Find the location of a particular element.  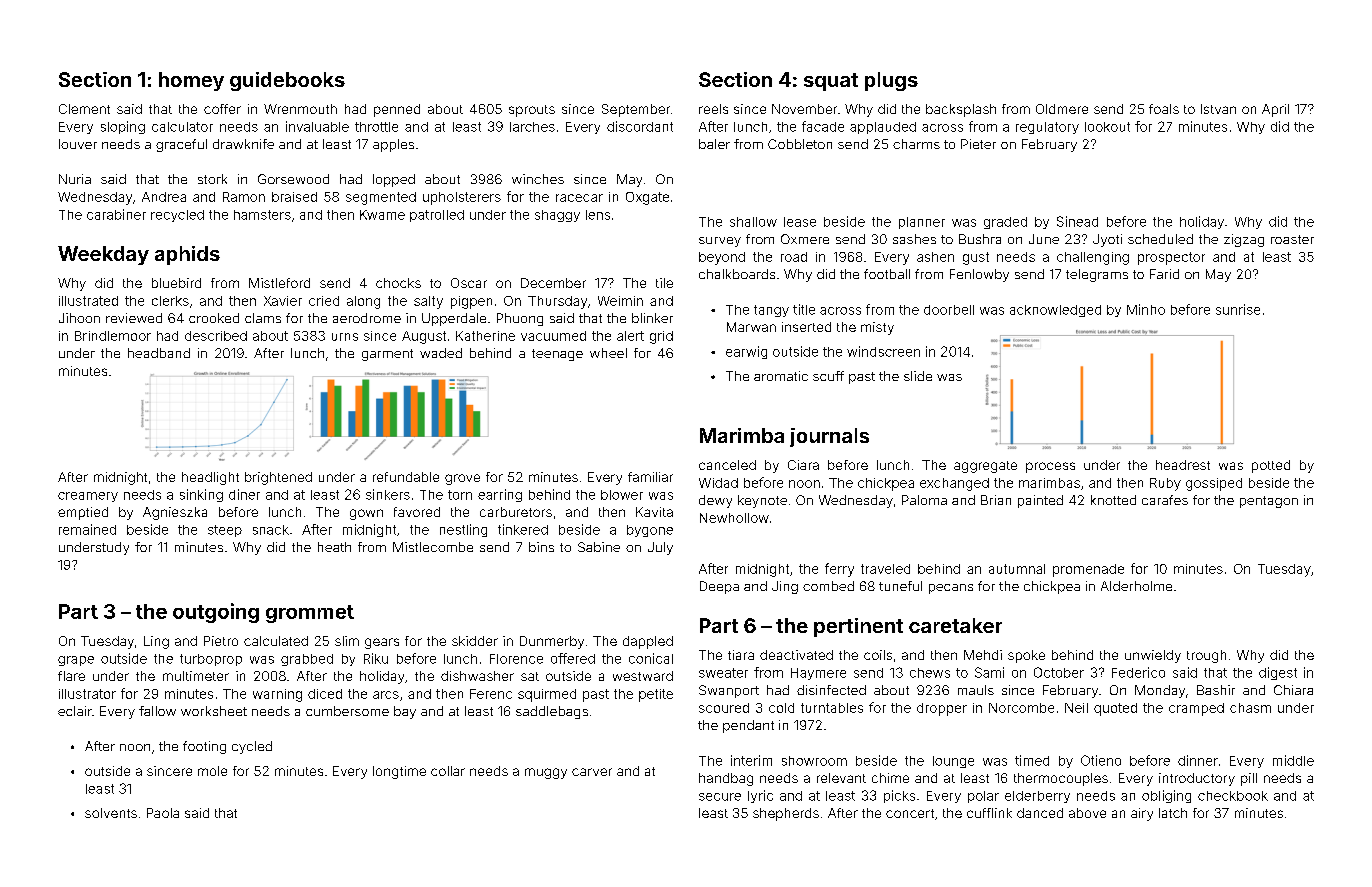

survey is located at coordinates (720, 242).
